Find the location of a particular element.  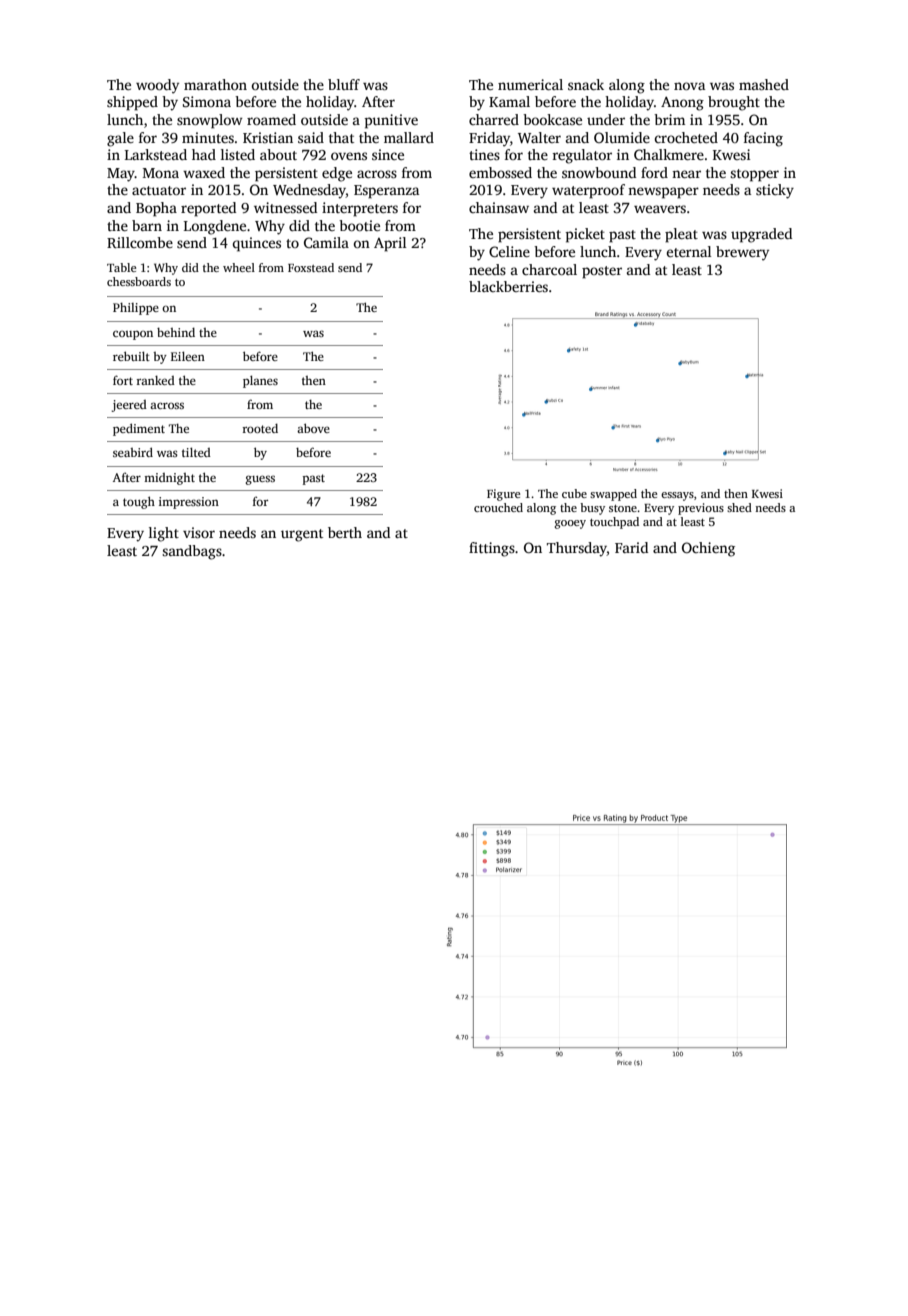

snack is located at coordinates (586, 84).
